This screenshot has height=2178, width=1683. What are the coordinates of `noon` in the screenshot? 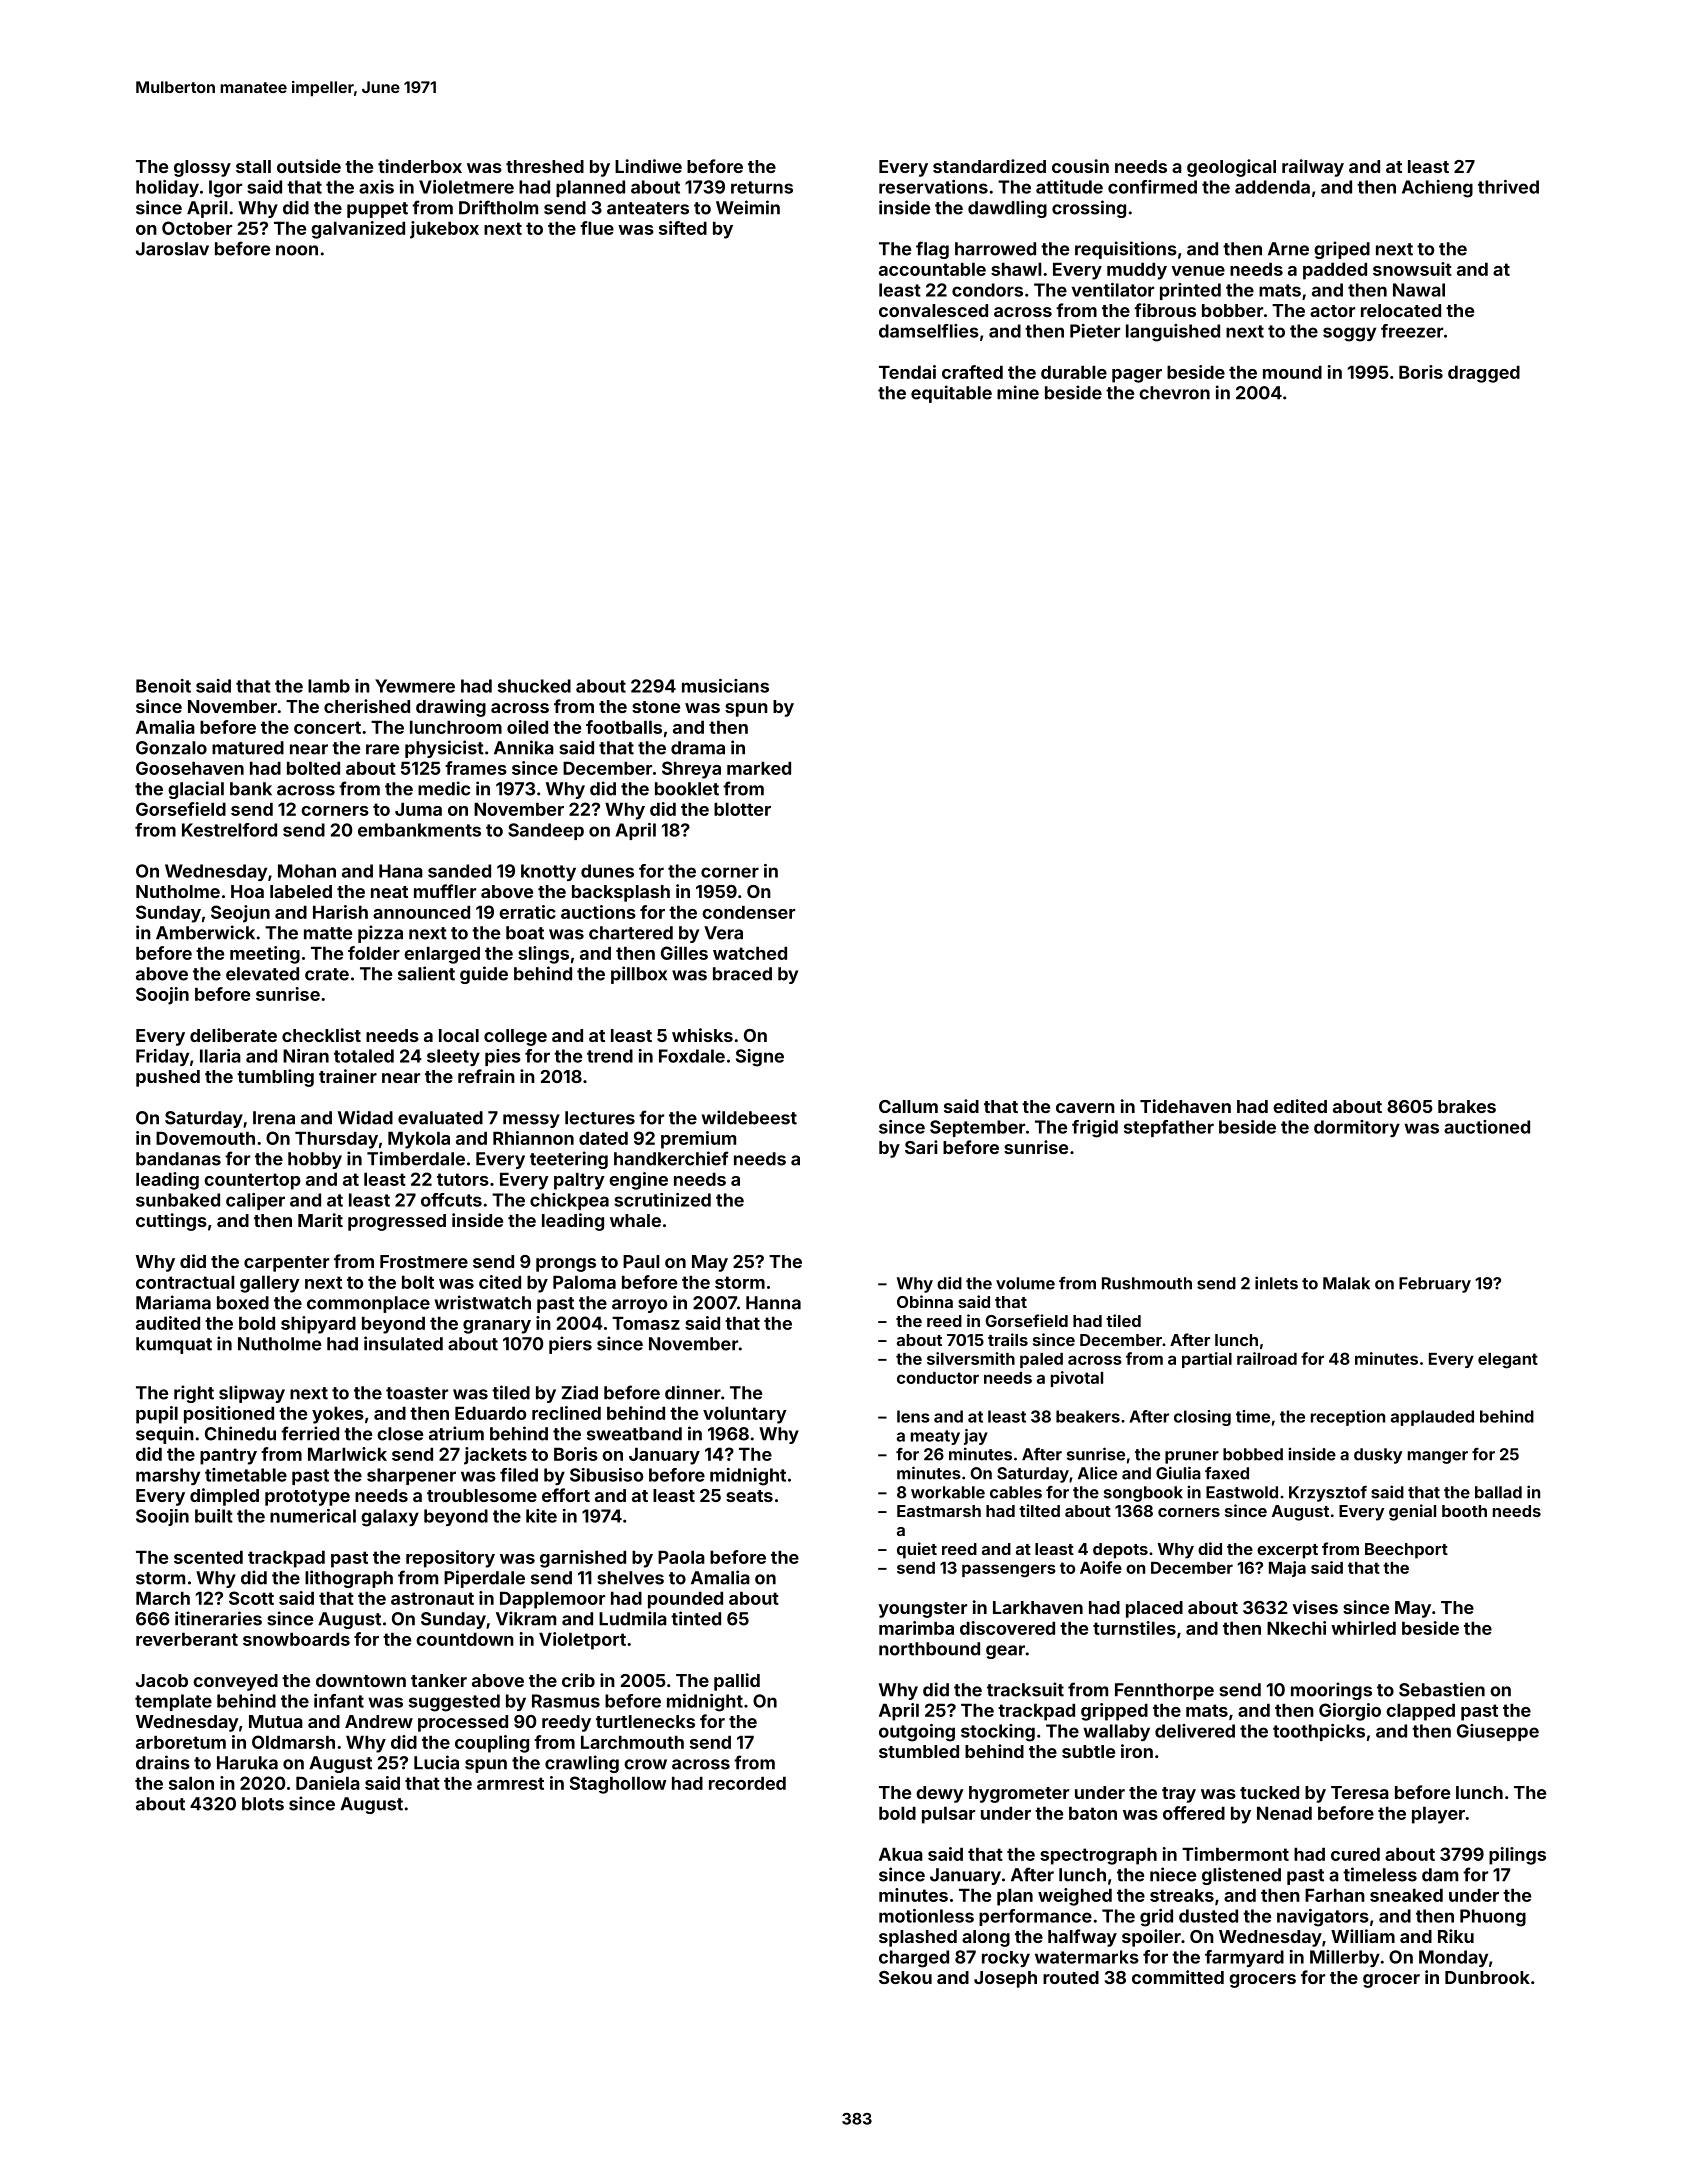 It's located at (297, 250).
